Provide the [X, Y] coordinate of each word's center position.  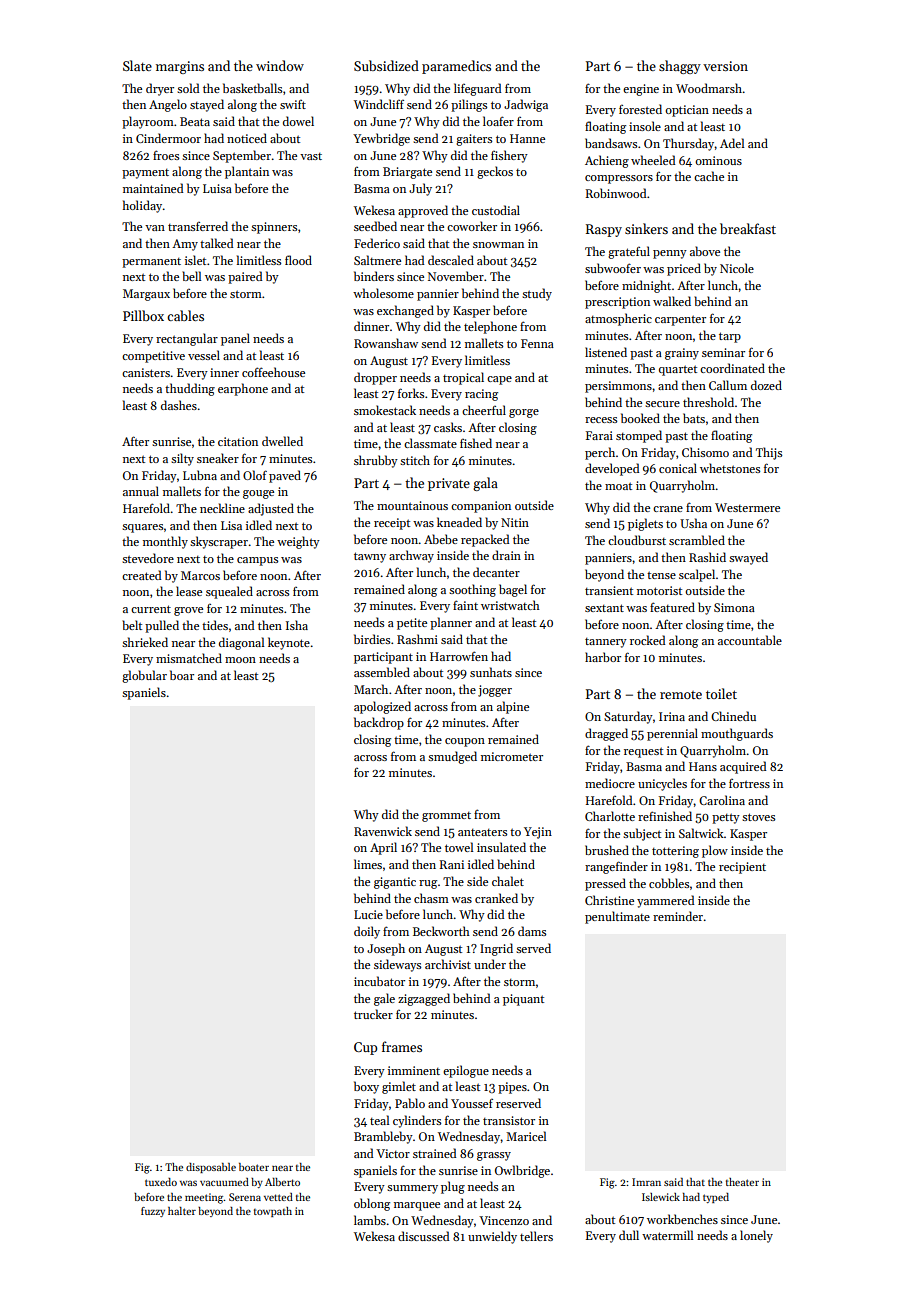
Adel [732, 143]
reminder [678, 916]
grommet [446, 817]
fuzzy [153, 1212]
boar [182, 675]
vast [311, 156]
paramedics [456, 67]
